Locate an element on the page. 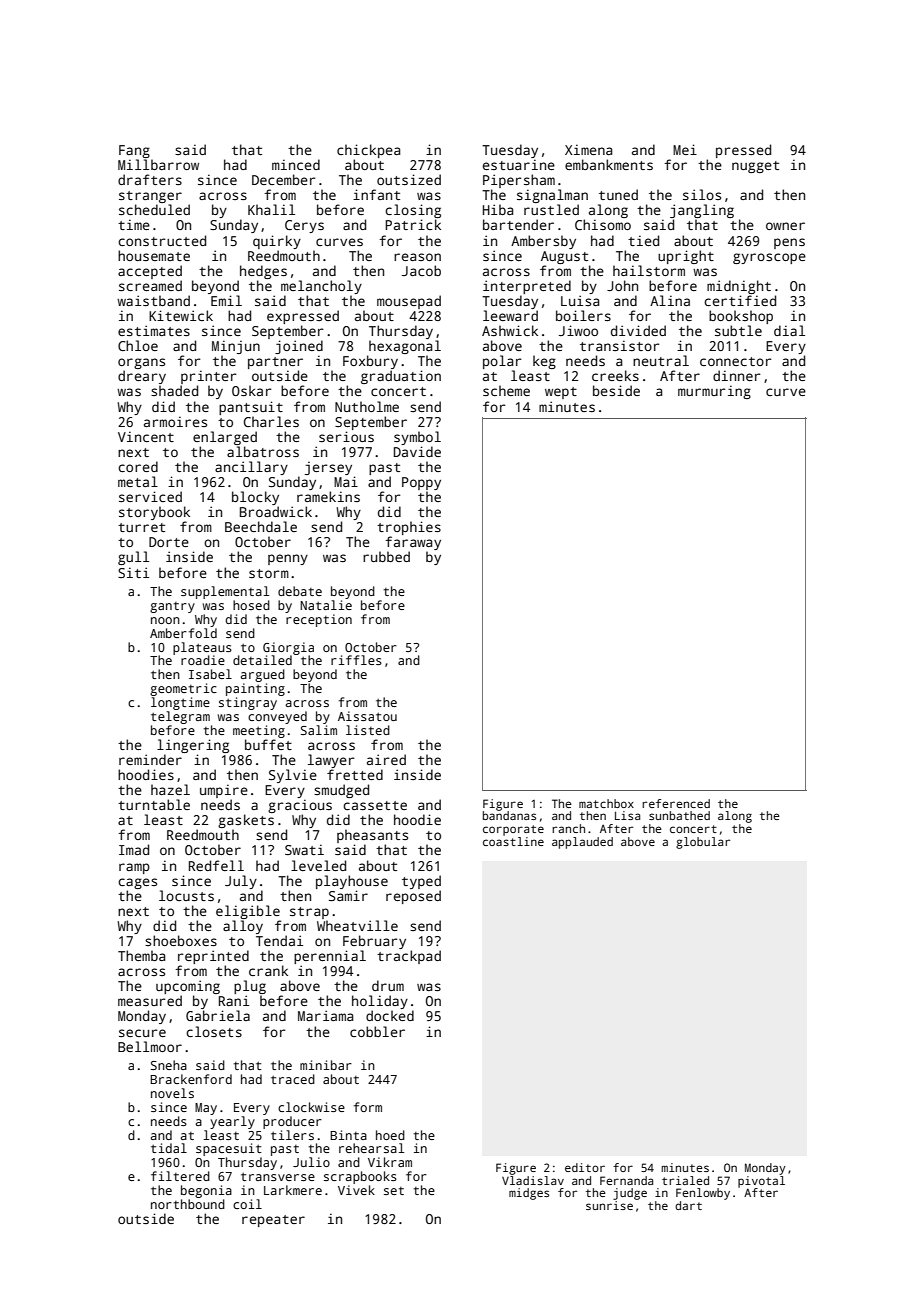 This image has width=924, height=1308. noon is located at coordinates (165, 620).
